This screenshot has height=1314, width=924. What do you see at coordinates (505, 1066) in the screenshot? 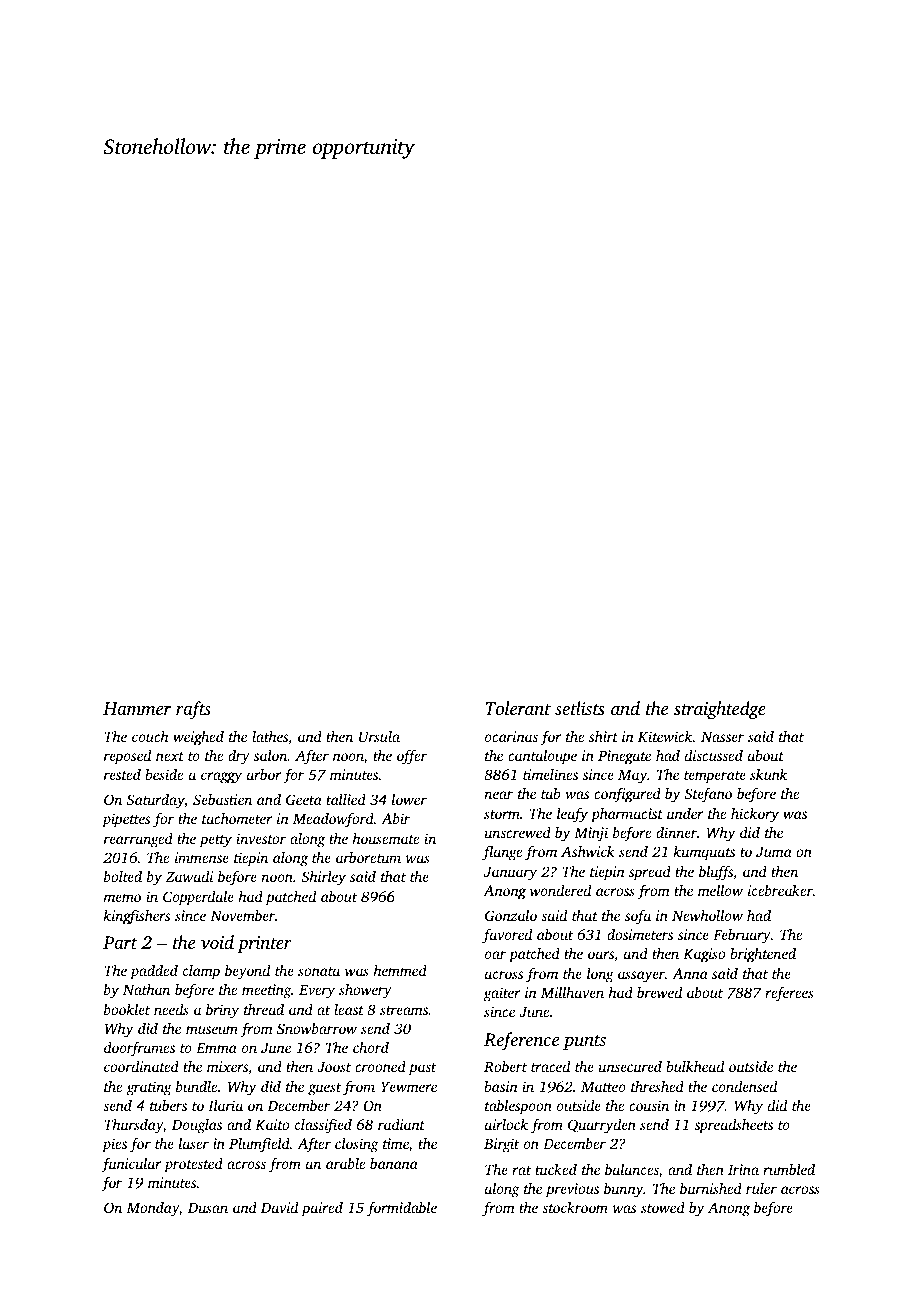
I see `Robert` at bounding box center [505, 1066].
